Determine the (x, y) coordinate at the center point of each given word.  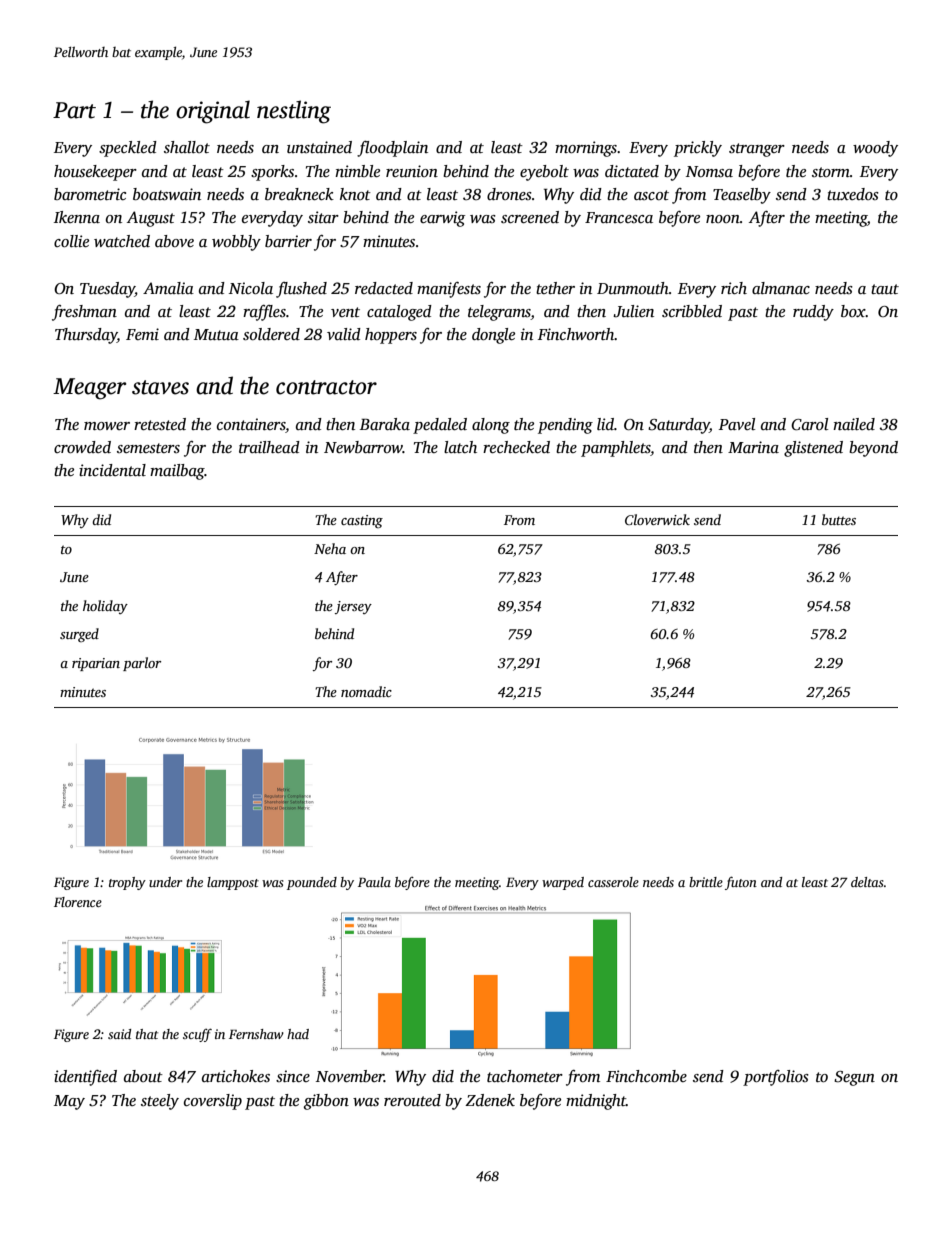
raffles (264, 313)
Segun (854, 1078)
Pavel (737, 424)
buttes (839, 519)
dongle (493, 336)
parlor (142, 664)
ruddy (813, 313)
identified (85, 1078)
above (174, 241)
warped (563, 883)
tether (555, 288)
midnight (596, 1102)
